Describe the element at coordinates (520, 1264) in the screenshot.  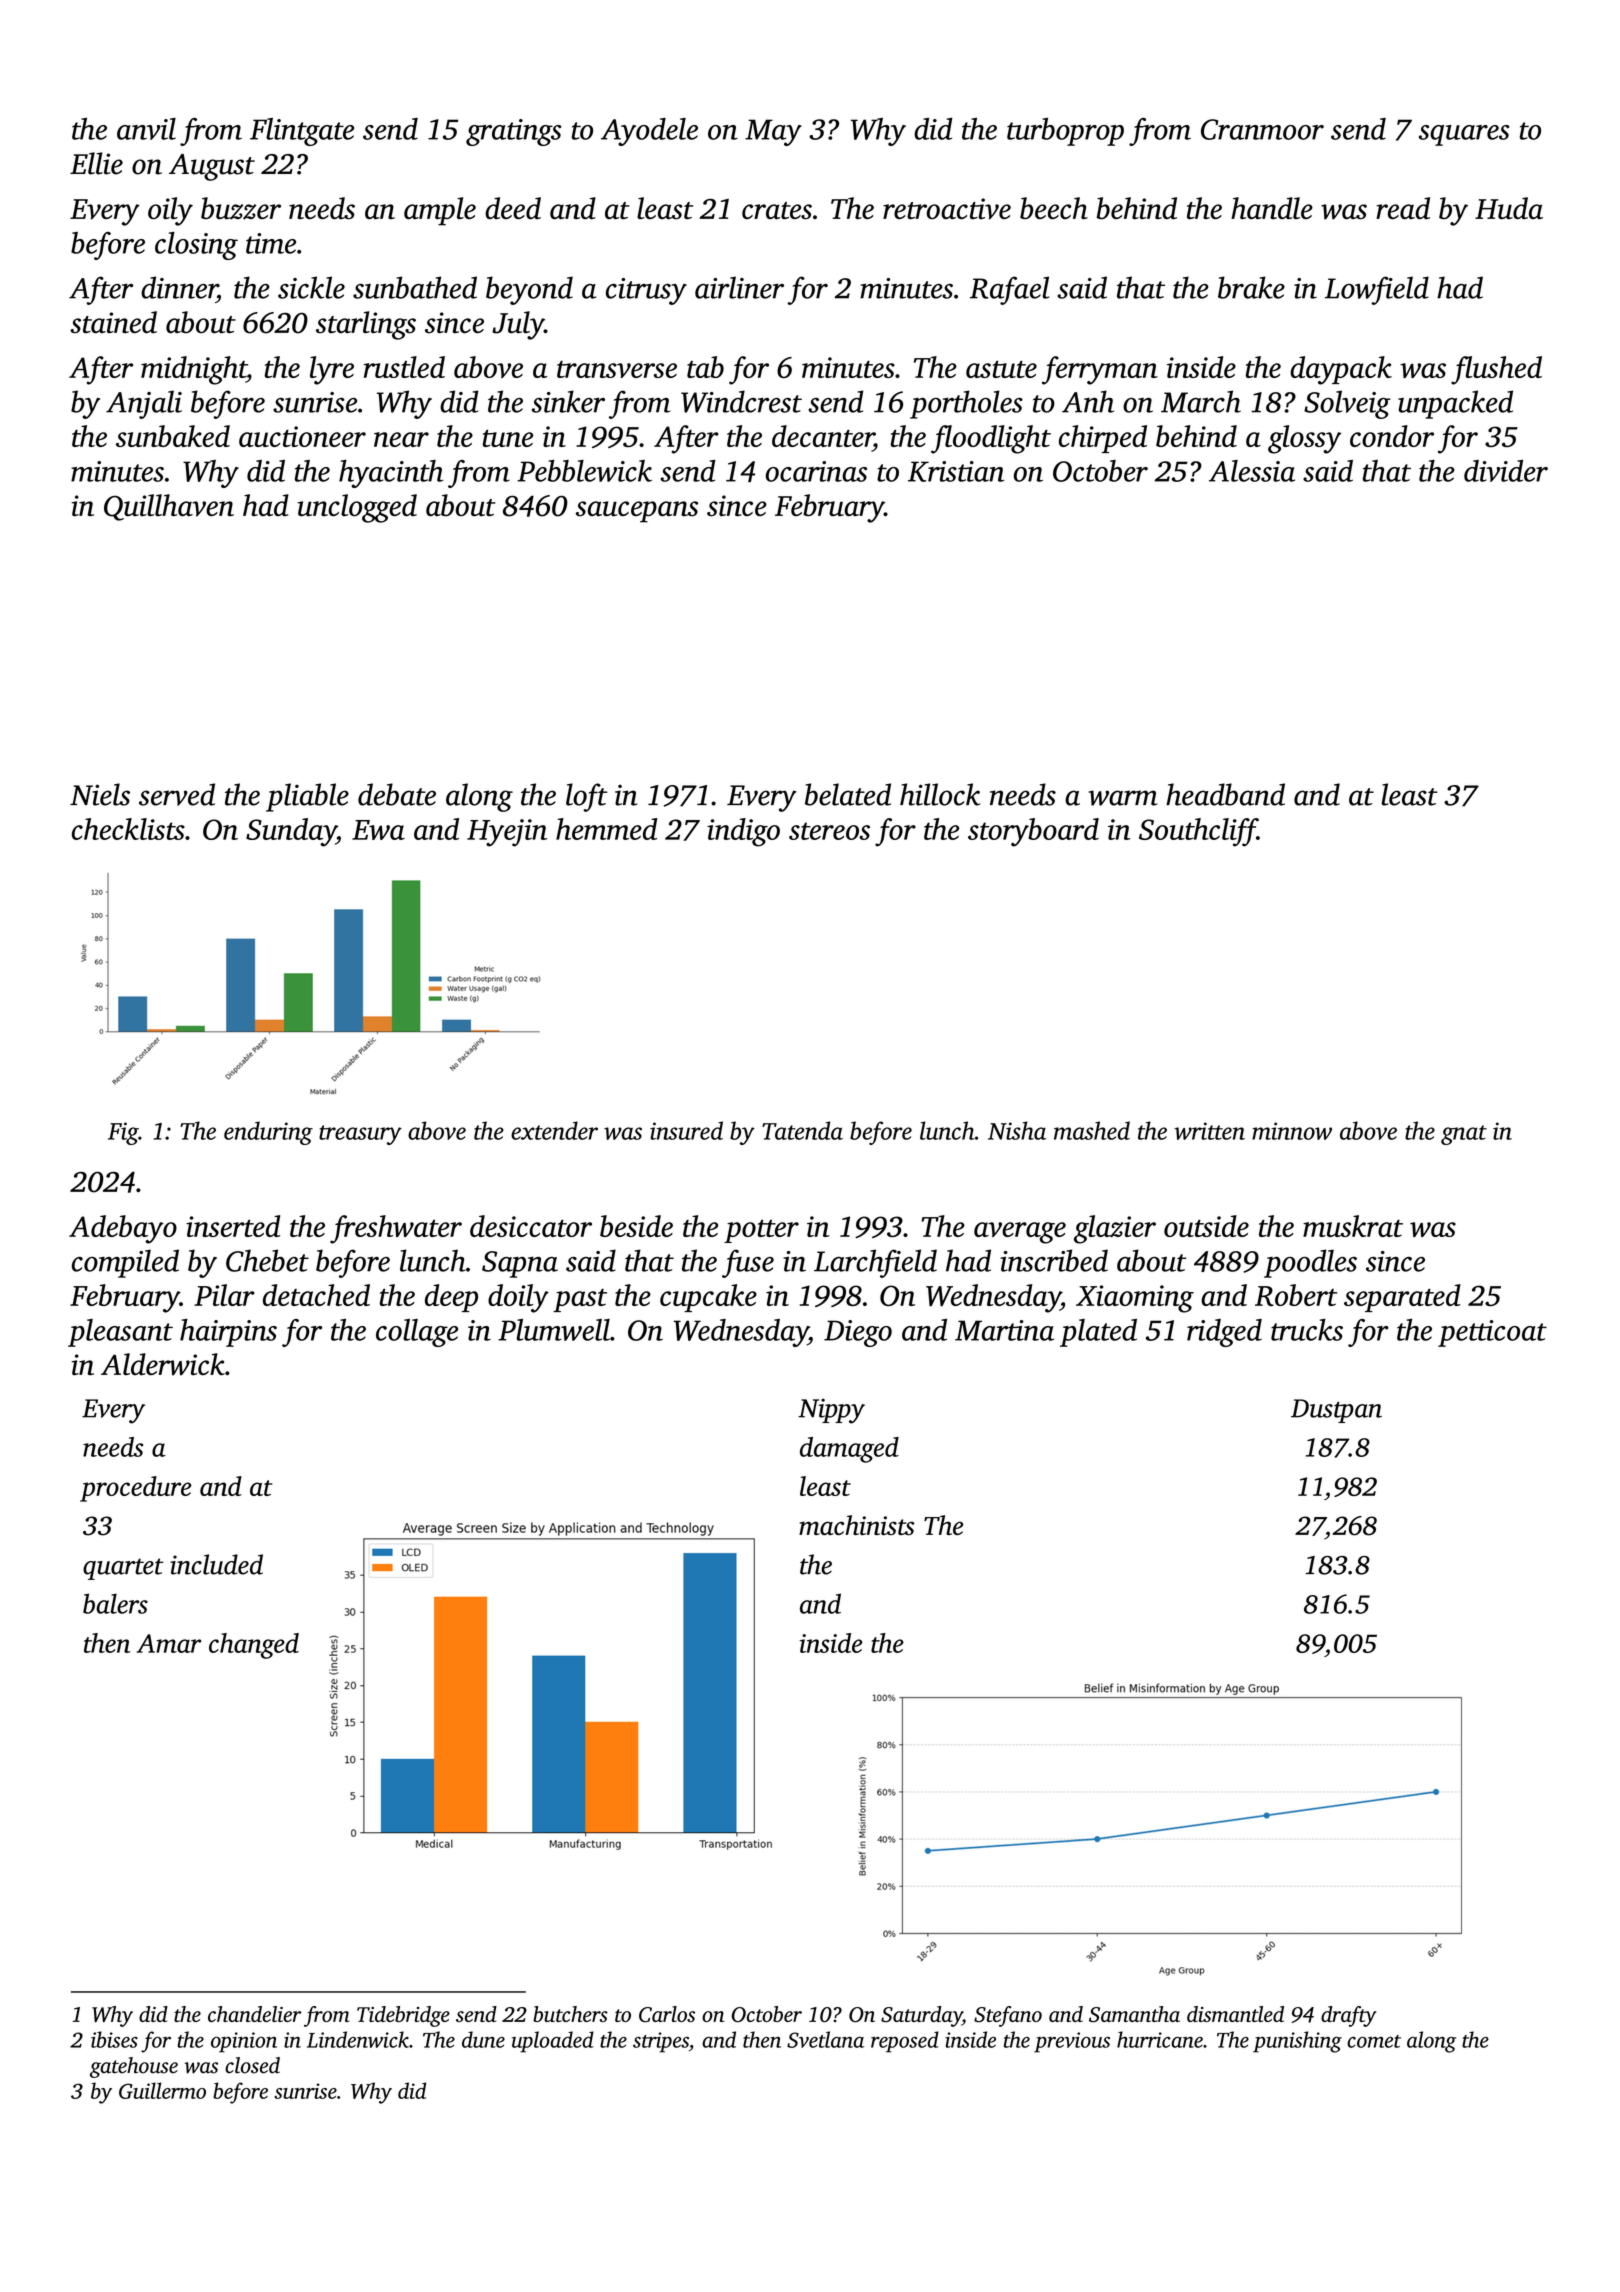
I see `Sapna` at that location.
